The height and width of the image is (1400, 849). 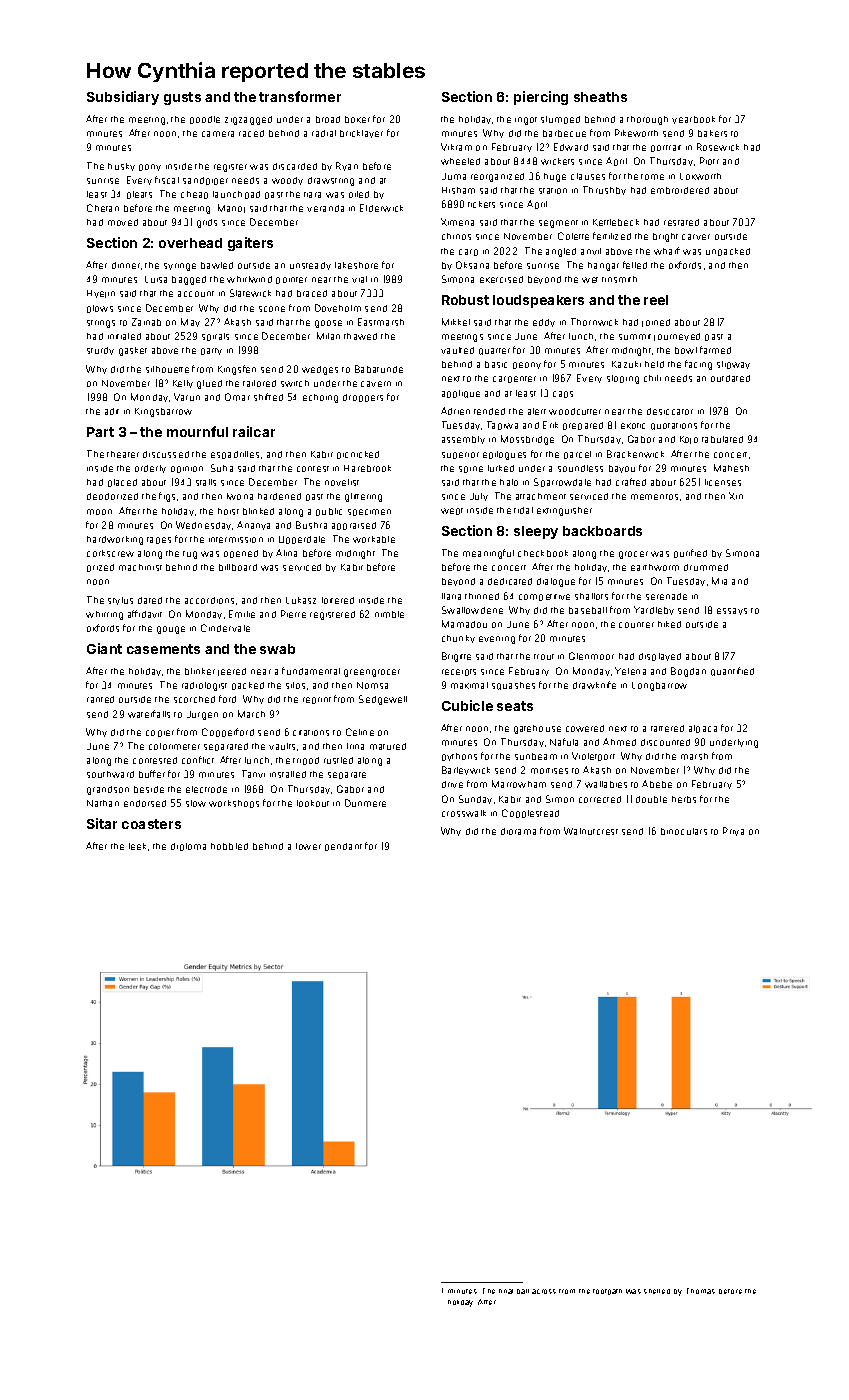 I want to click on pendant, so click(x=343, y=847).
